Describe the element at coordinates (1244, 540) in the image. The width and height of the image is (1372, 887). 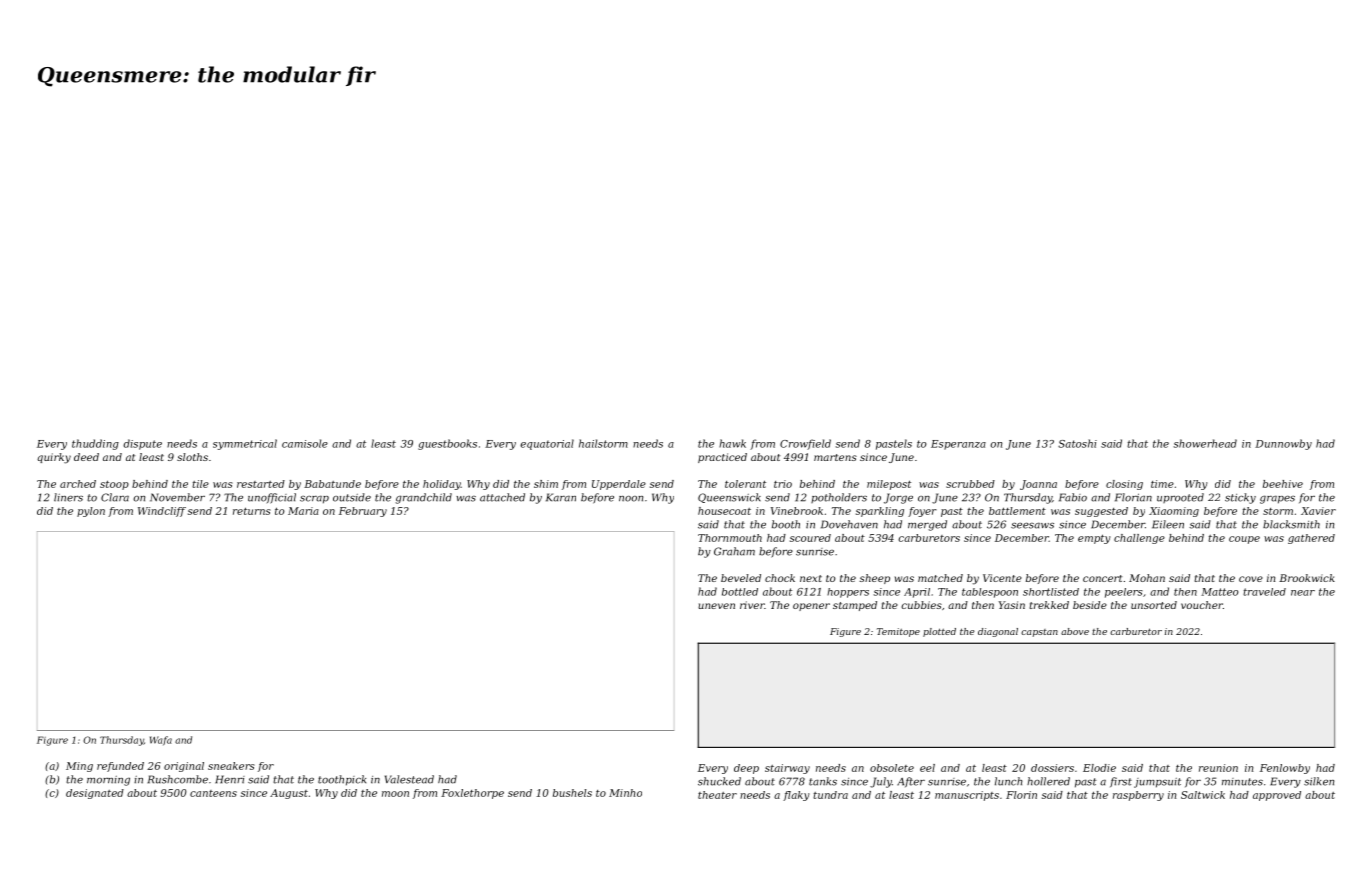
I see `coupe` at that location.
